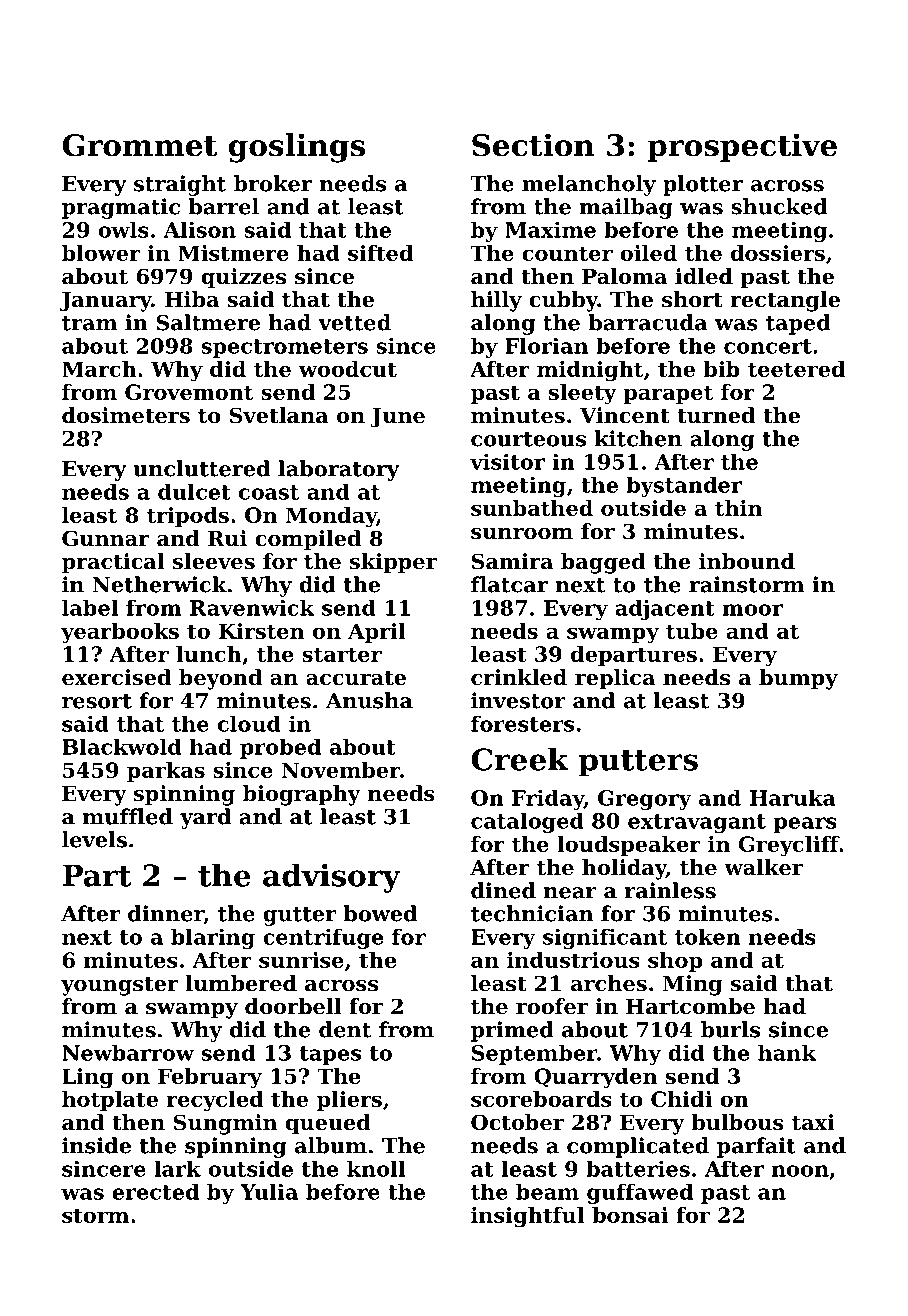 The image size is (908, 1316). Describe the element at coordinates (155, 1192) in the page. I see `erected` at that location.
